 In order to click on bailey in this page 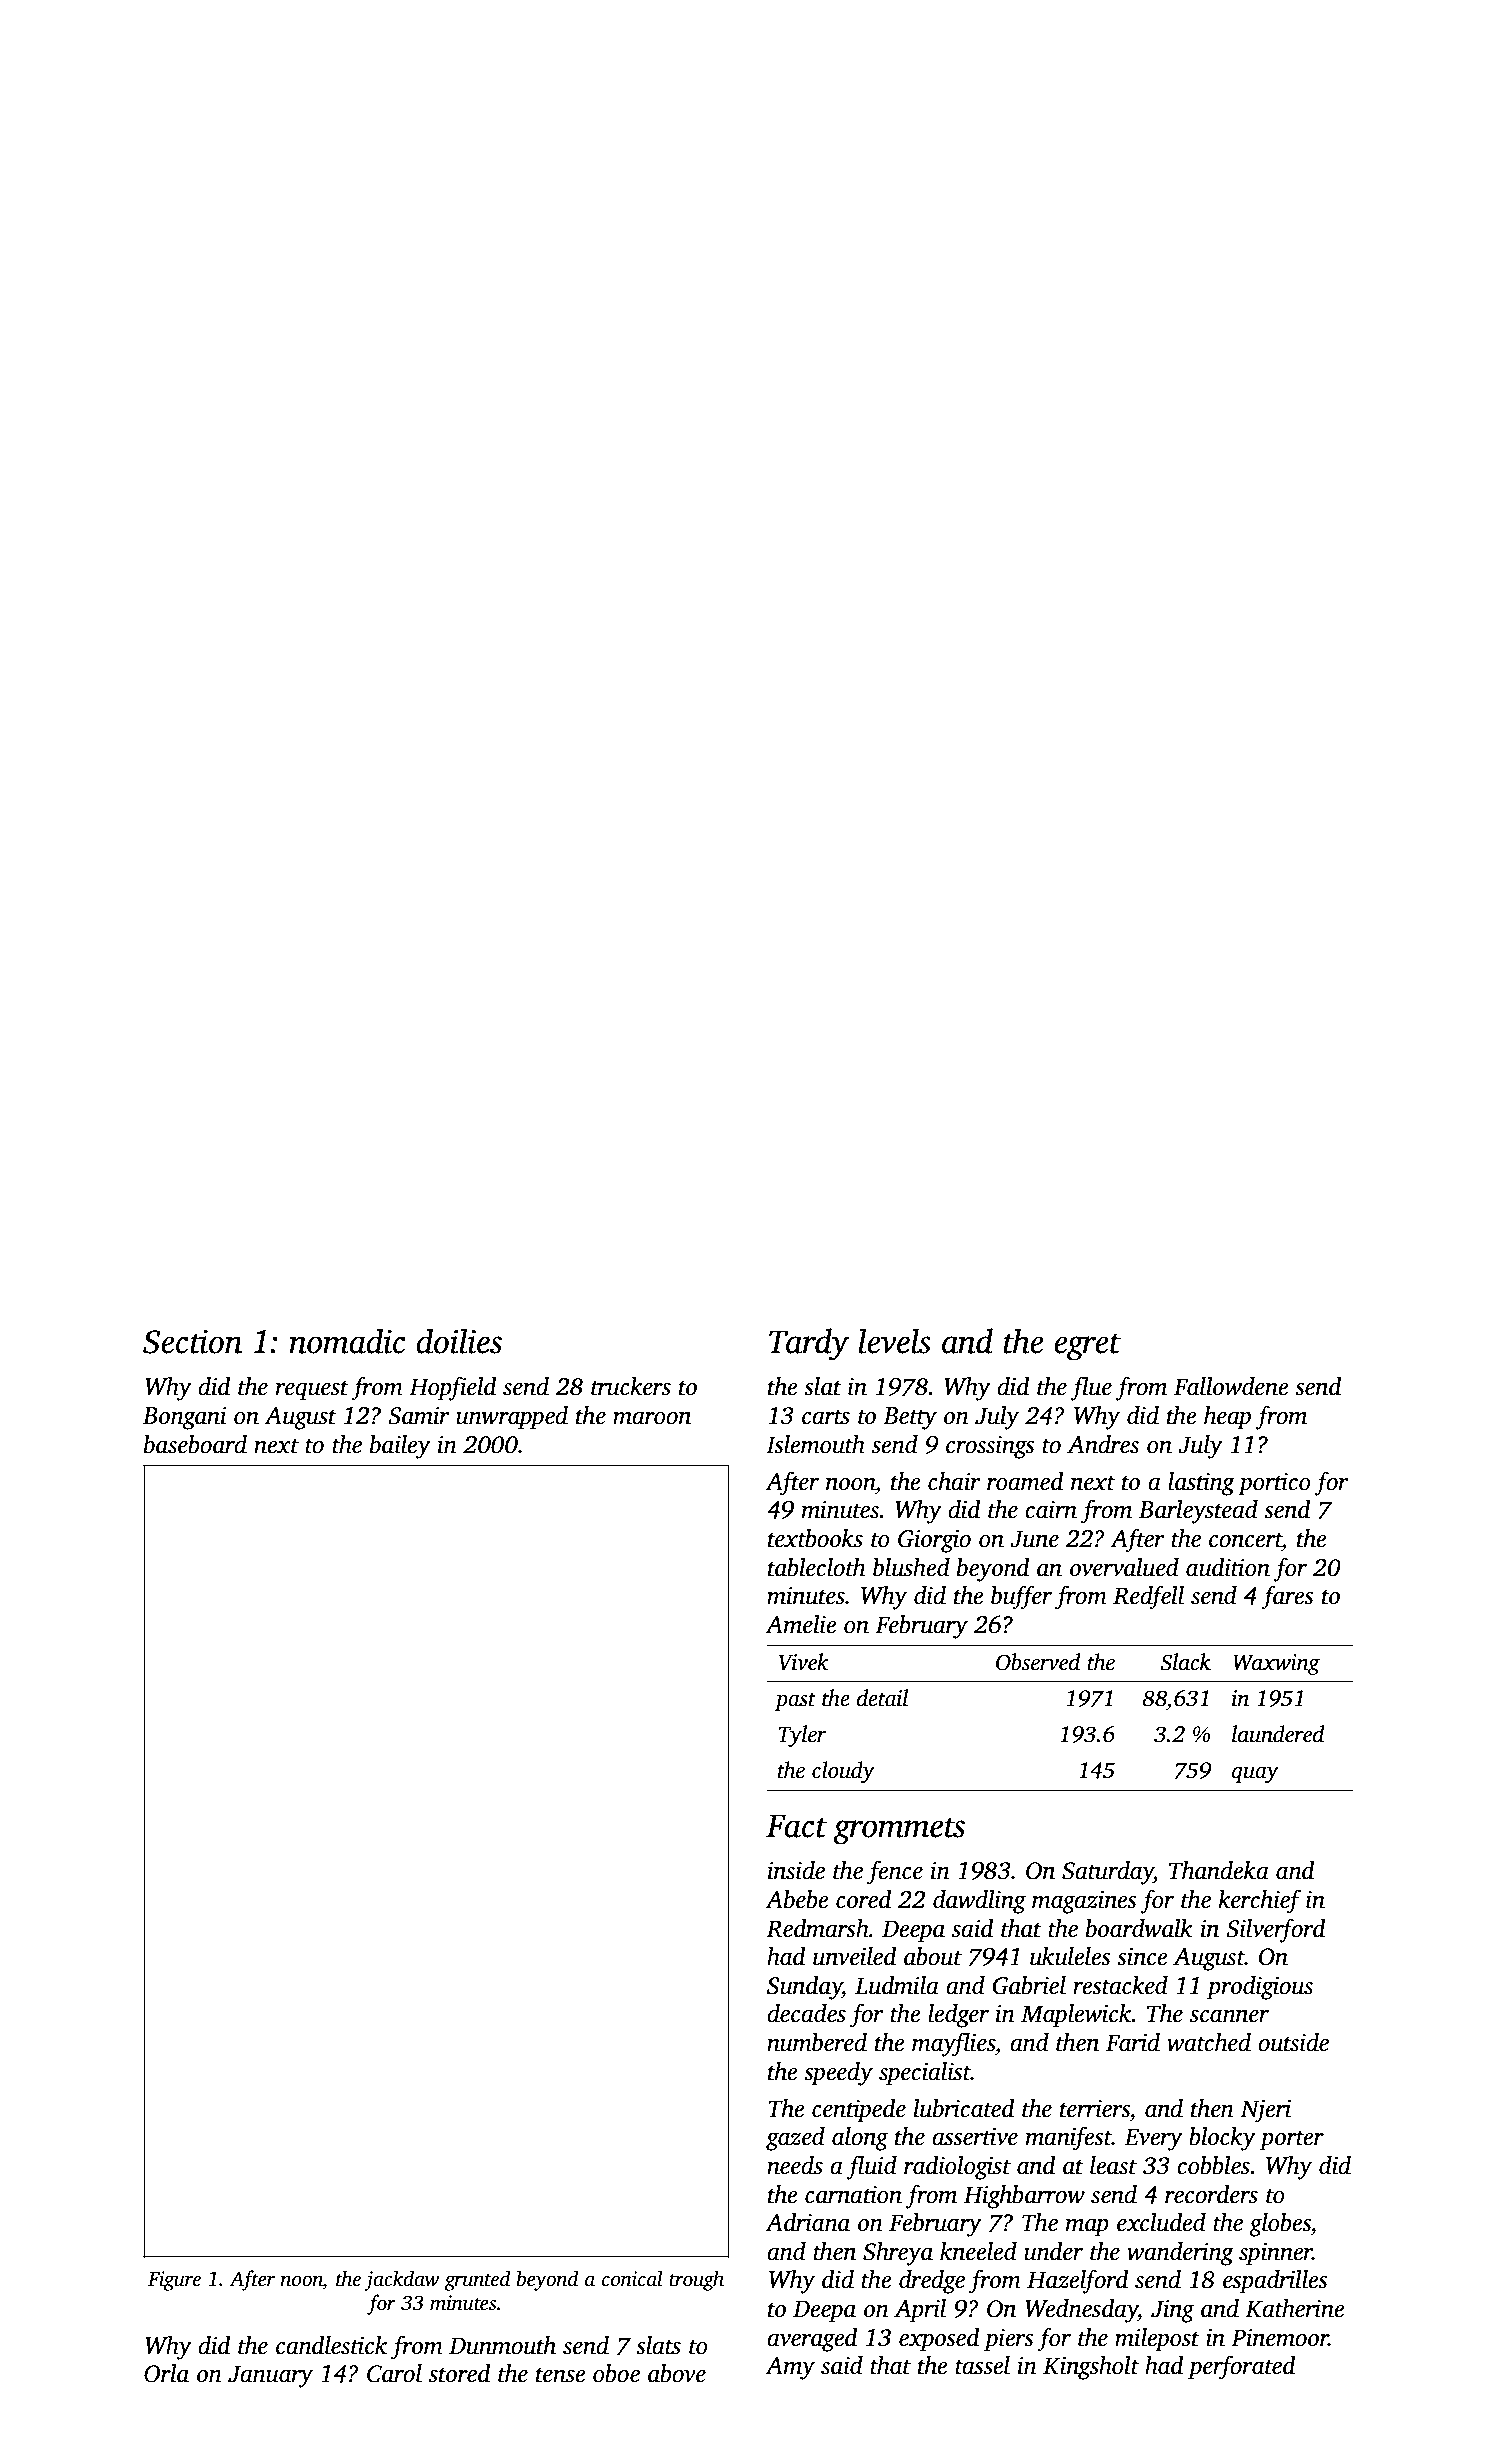, I will do `click(400, 1447)`.
